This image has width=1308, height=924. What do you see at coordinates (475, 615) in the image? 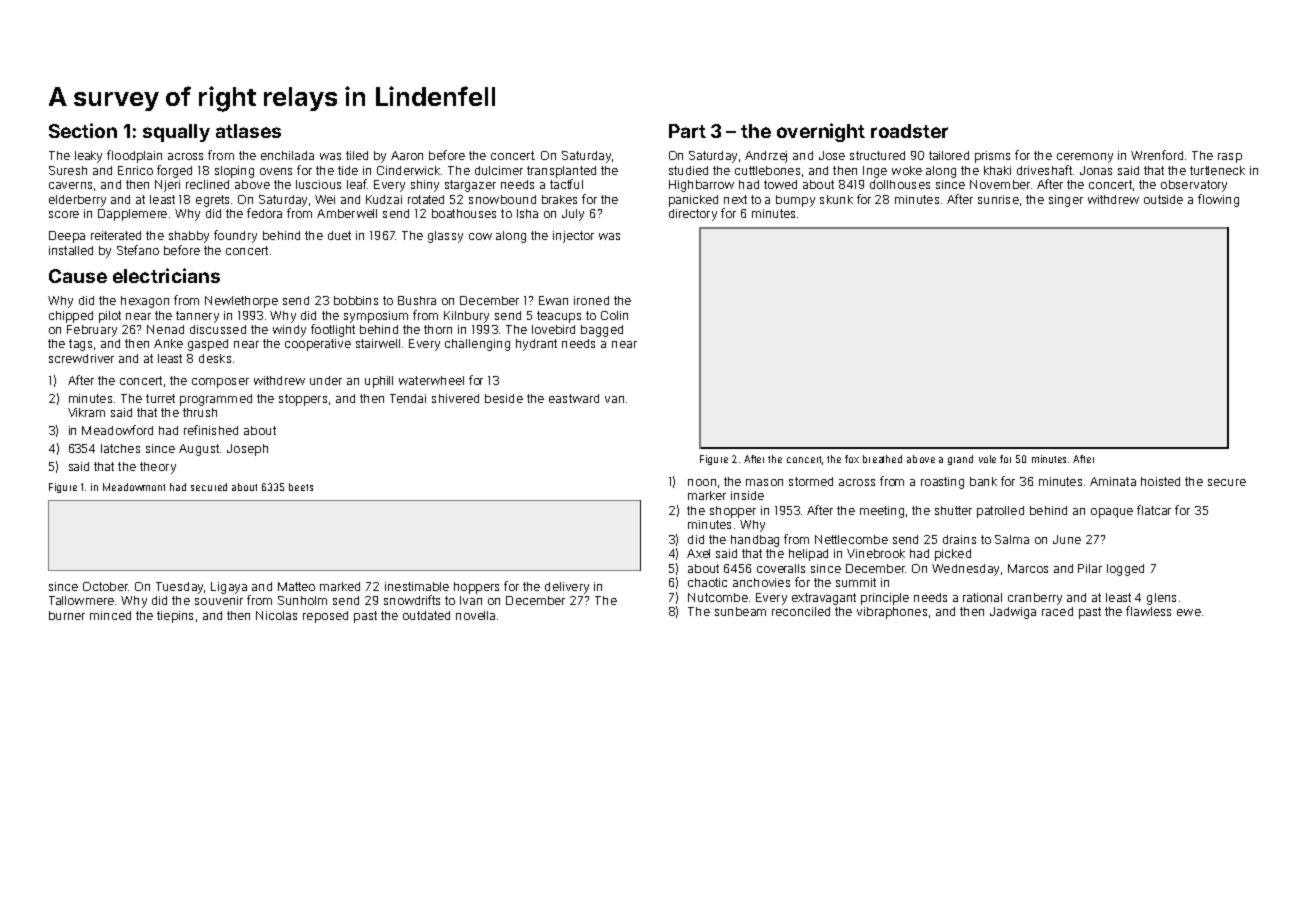
I see `novella` at bounding box center [475, 615].
